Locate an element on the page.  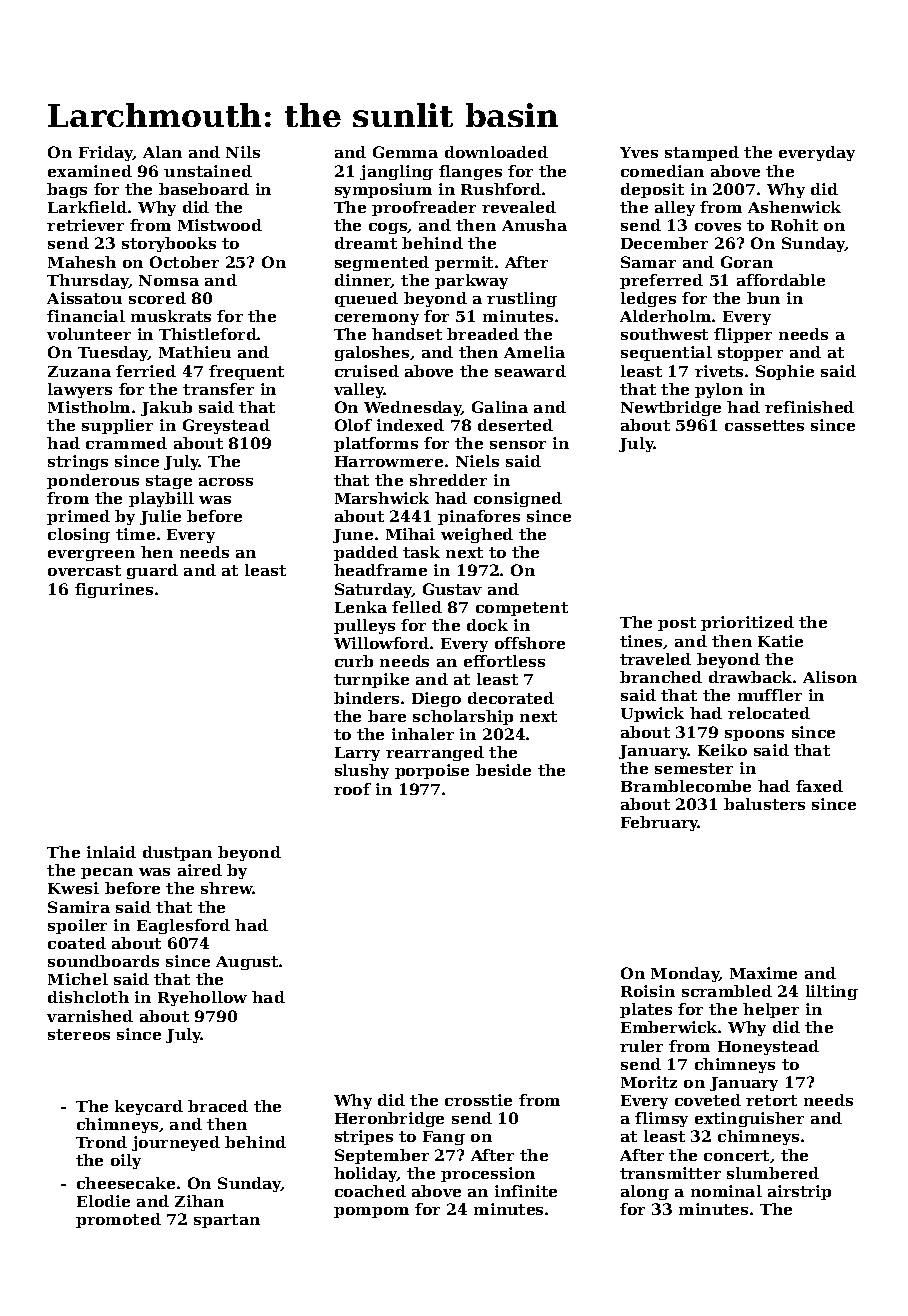
traveled is located at coordinates (655, 659).
